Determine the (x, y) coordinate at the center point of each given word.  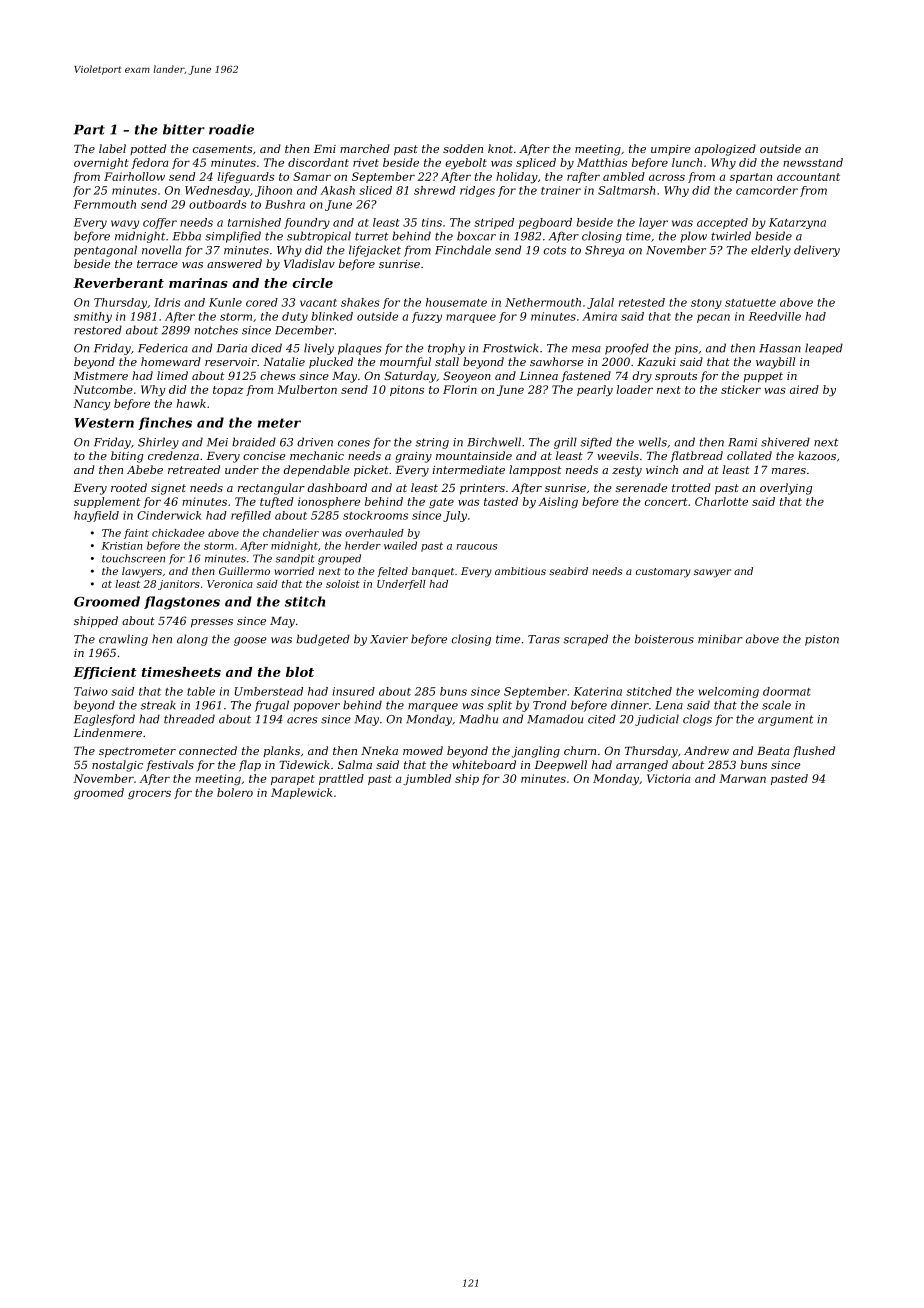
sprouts (676, 377)
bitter (184, 129)
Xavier (389, 639)
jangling (536, 752)
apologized (725, 150)
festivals (170, 766)
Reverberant (118, 283)
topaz (228, 391)
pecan (713, 318)
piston (822, 640)
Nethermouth (543, 302)
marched (365, 148)
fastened (586, 376)
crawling (123, 640)
